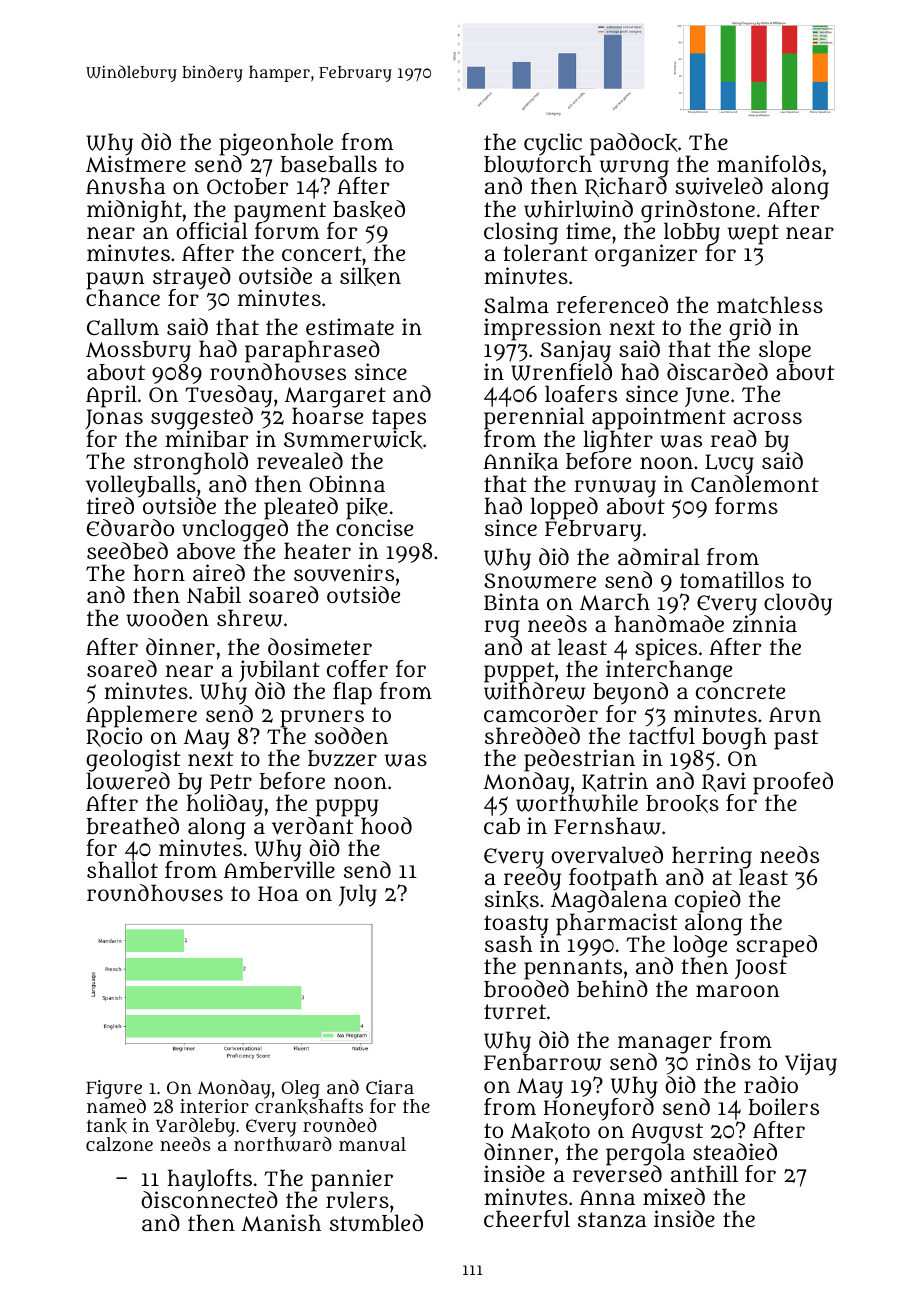 The width and height of the page is (924, 1311). Describe the element at coordinates (119, 1144) in the page. I see `calzone` at that location.
